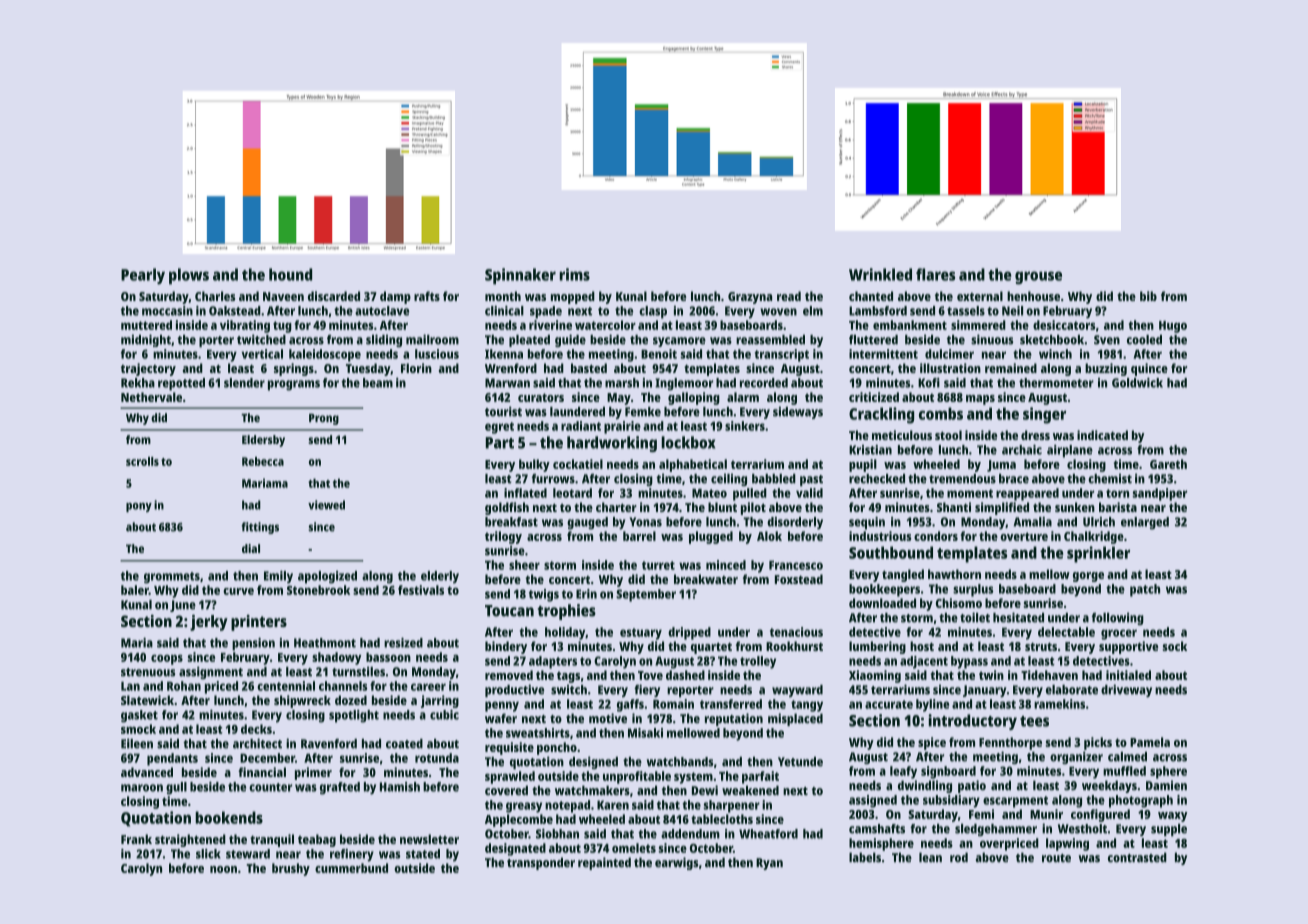 This screenshot has height=924, width=1308. Describe the element at coordinates (143, 276) in the screenshot. I see `Pearly` at that location.
